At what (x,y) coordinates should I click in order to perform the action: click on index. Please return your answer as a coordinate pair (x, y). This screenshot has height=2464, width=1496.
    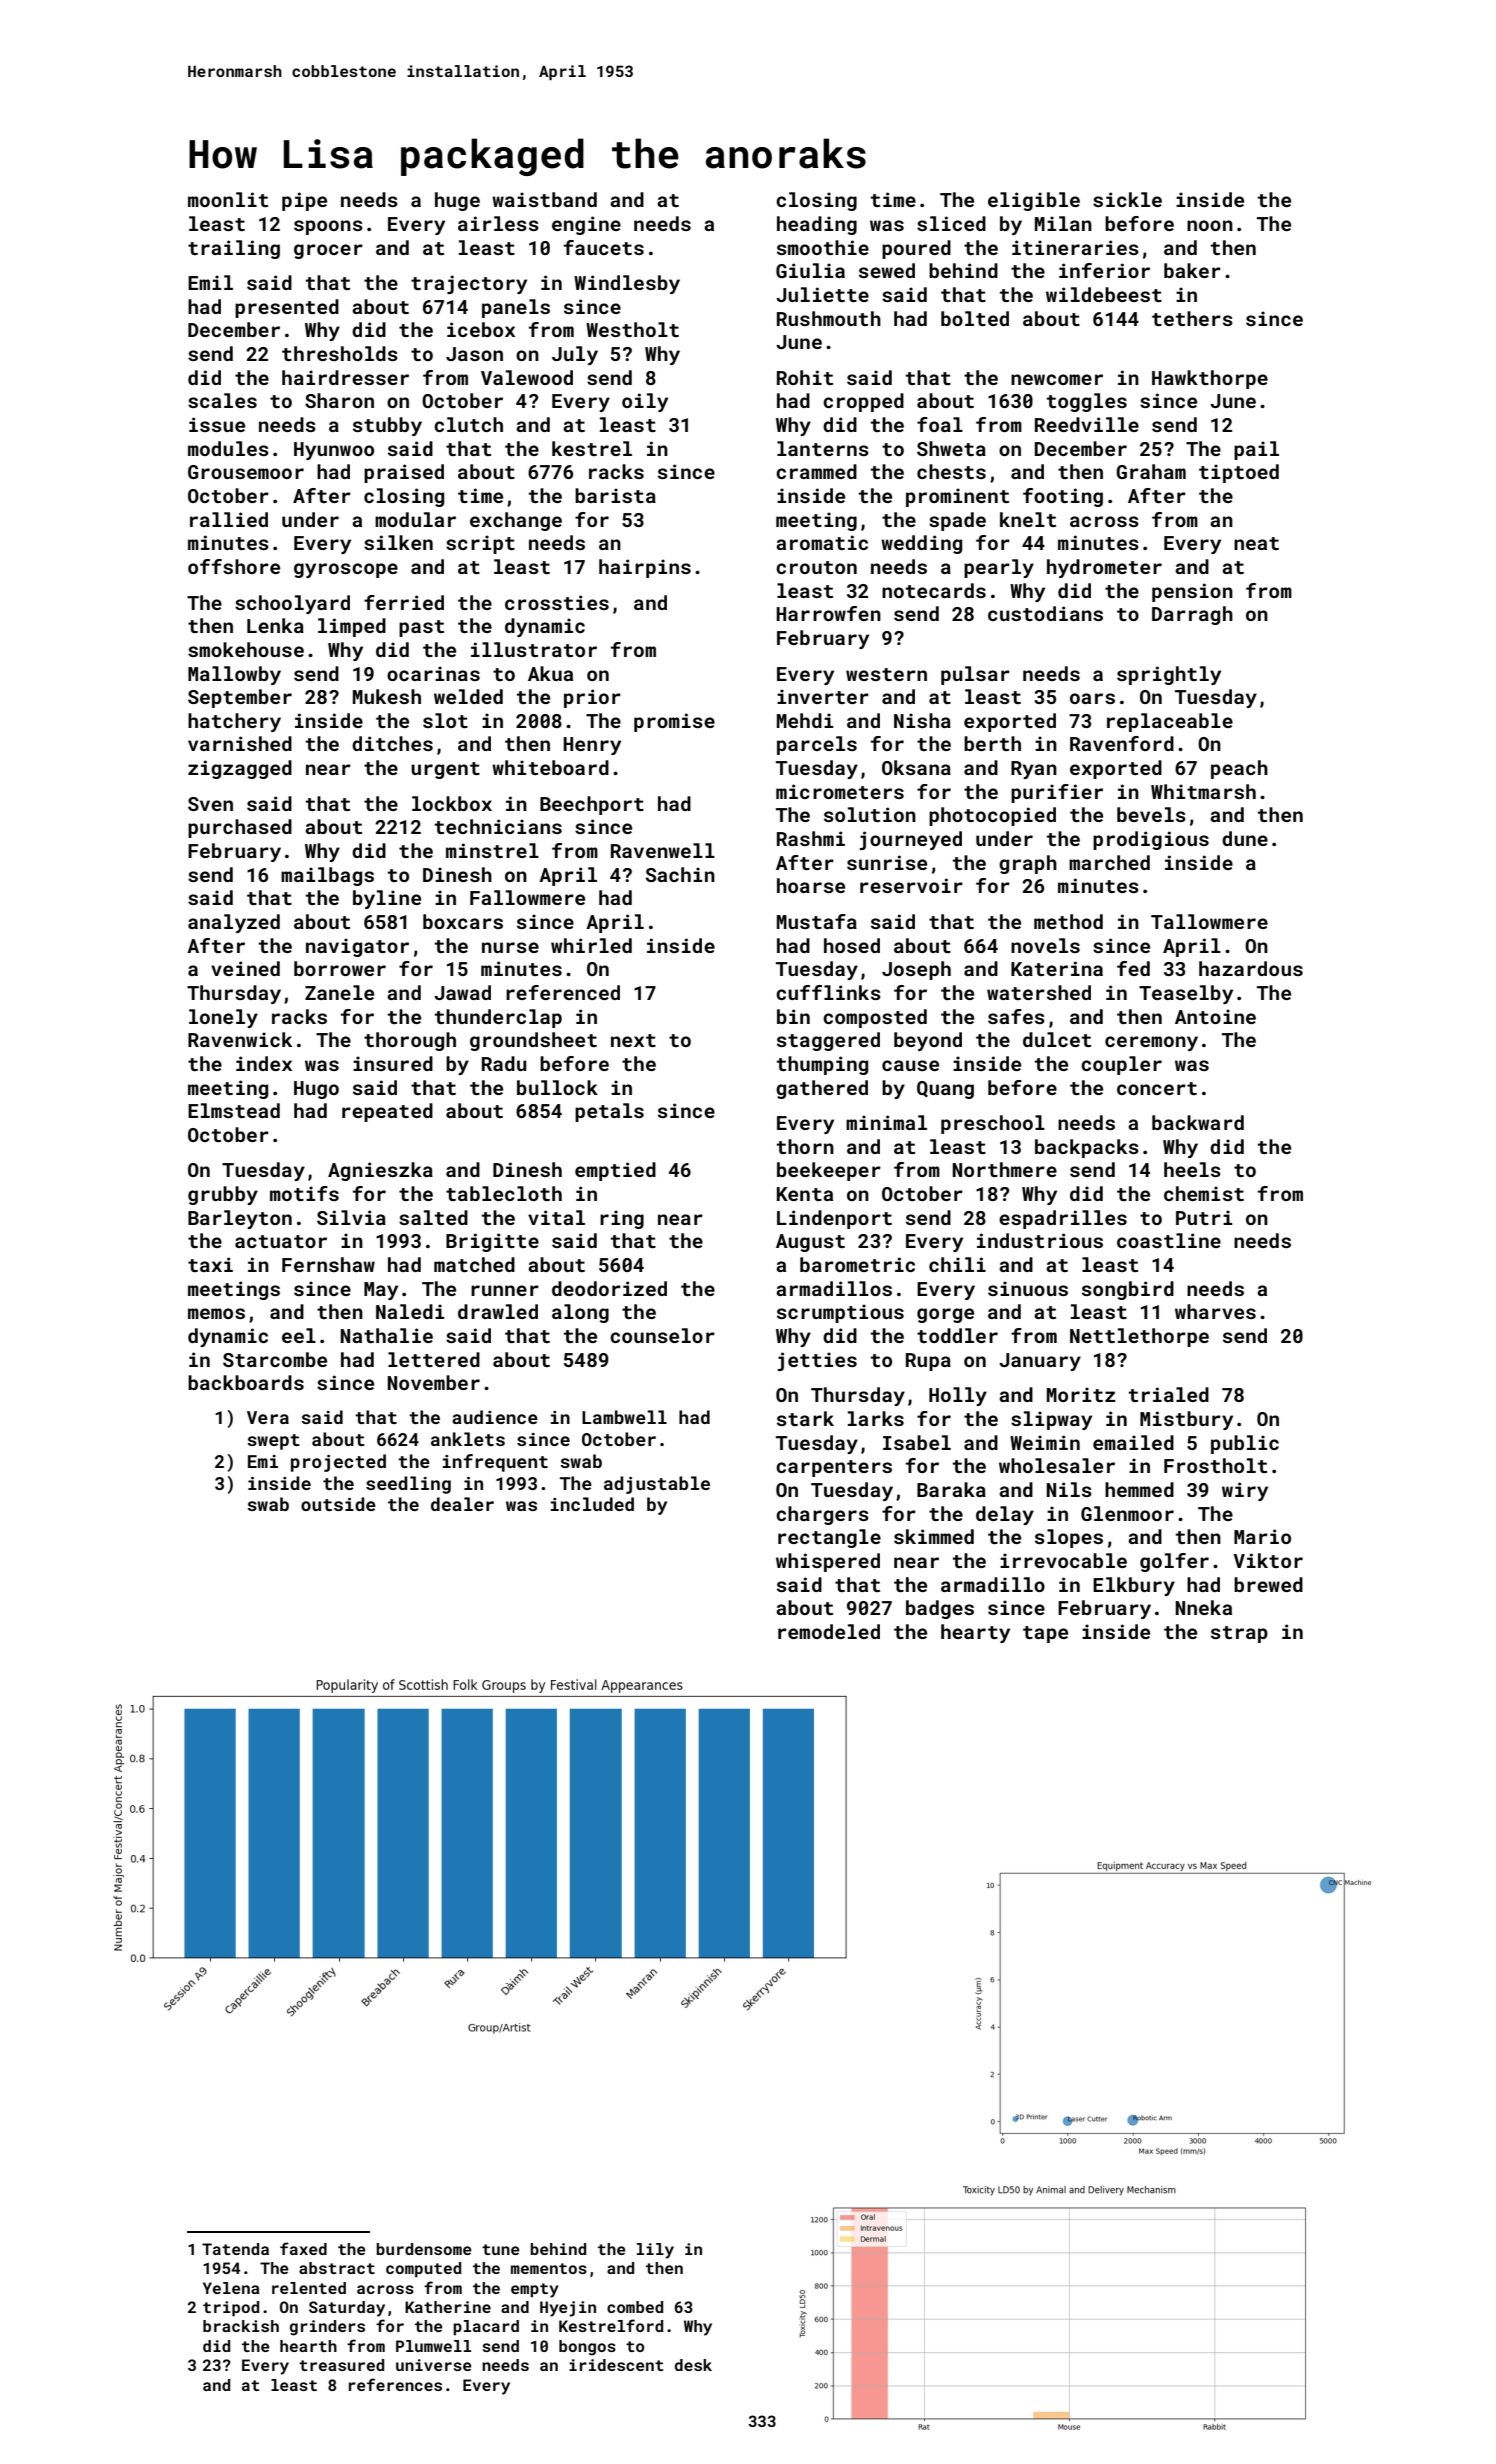
    Looking at the image, I should click on (264, 1063).
